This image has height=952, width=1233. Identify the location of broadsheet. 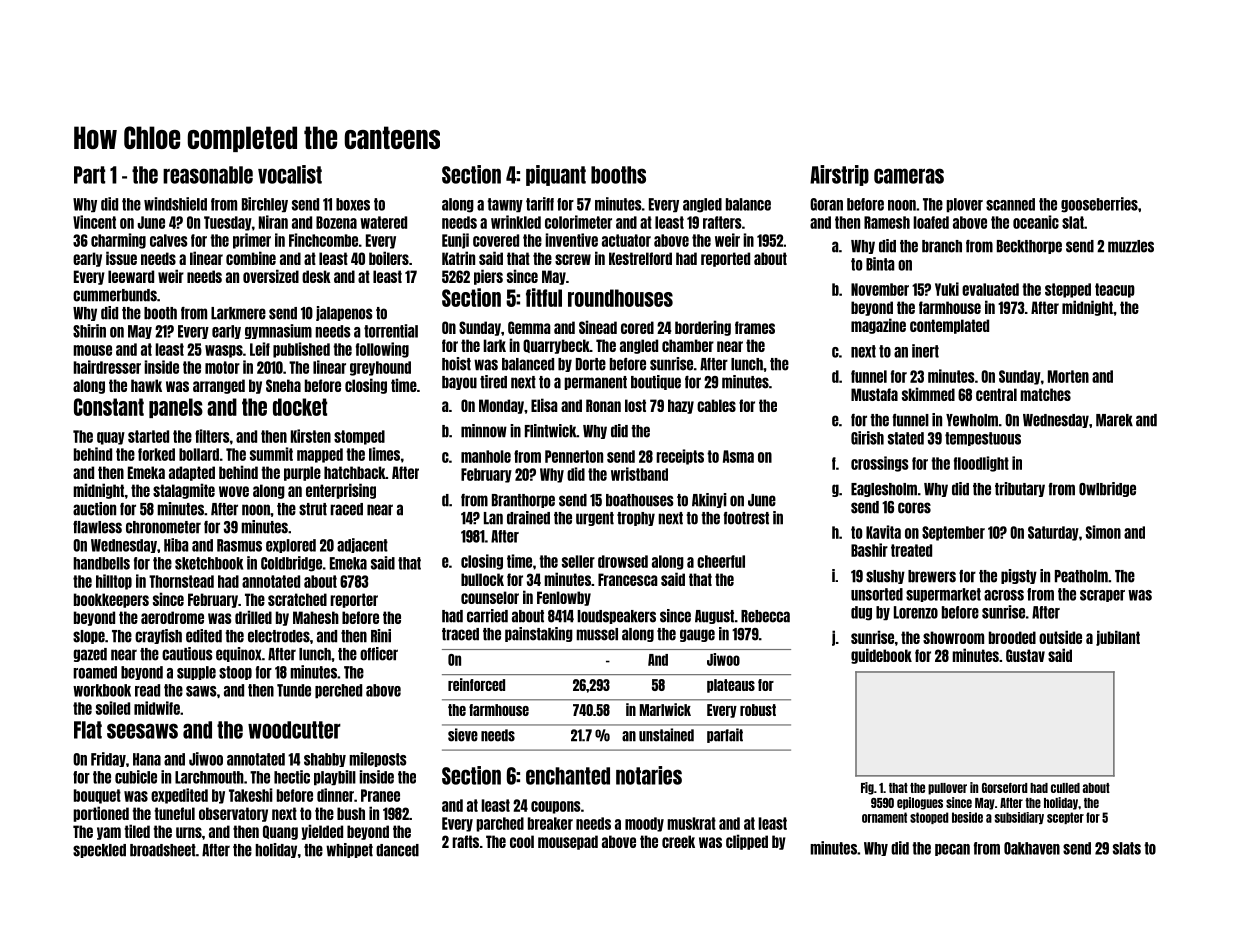
(163, 850).
